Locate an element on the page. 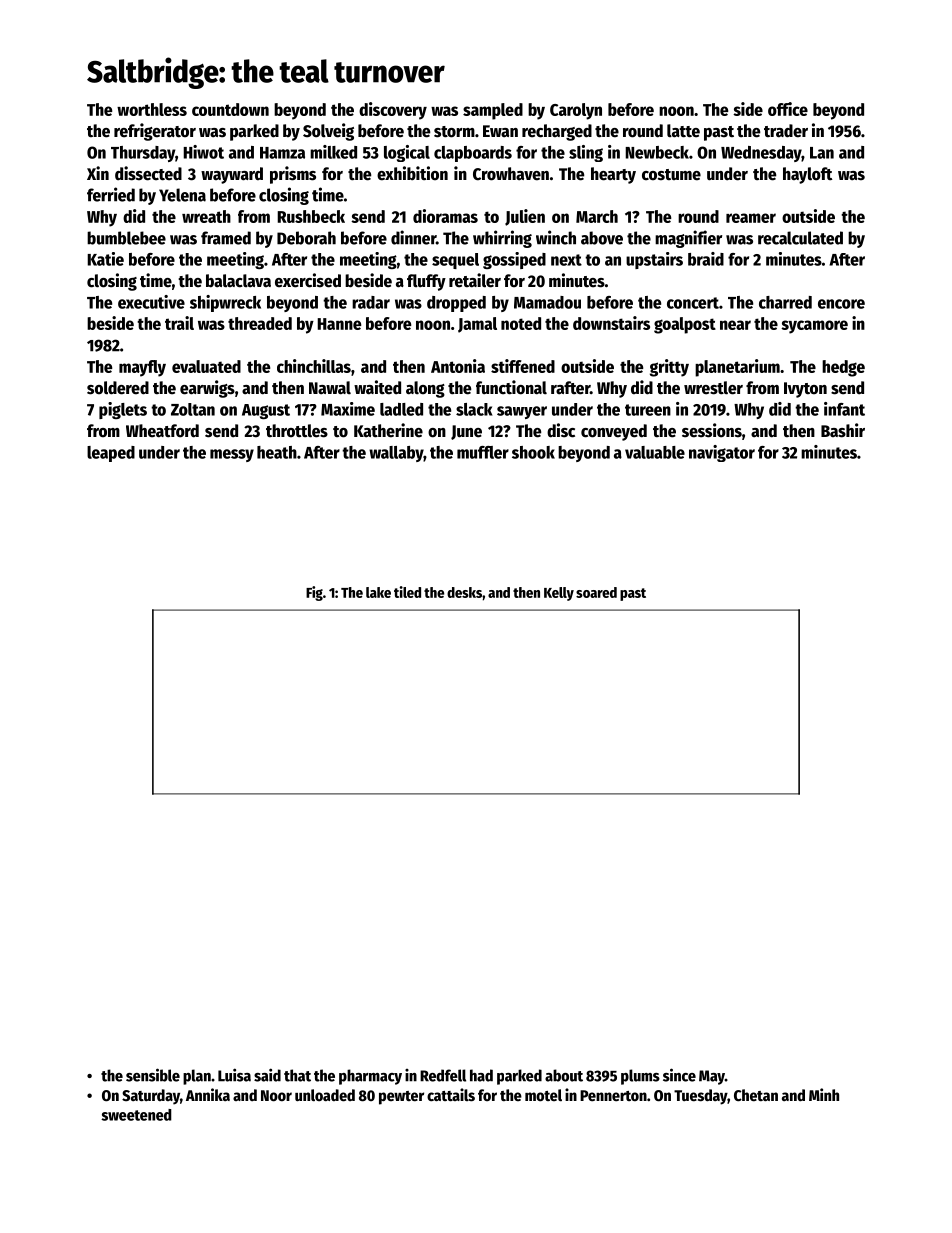 The height and width of the page is (1233, 952). sling is located at coordinates (586, 153).
